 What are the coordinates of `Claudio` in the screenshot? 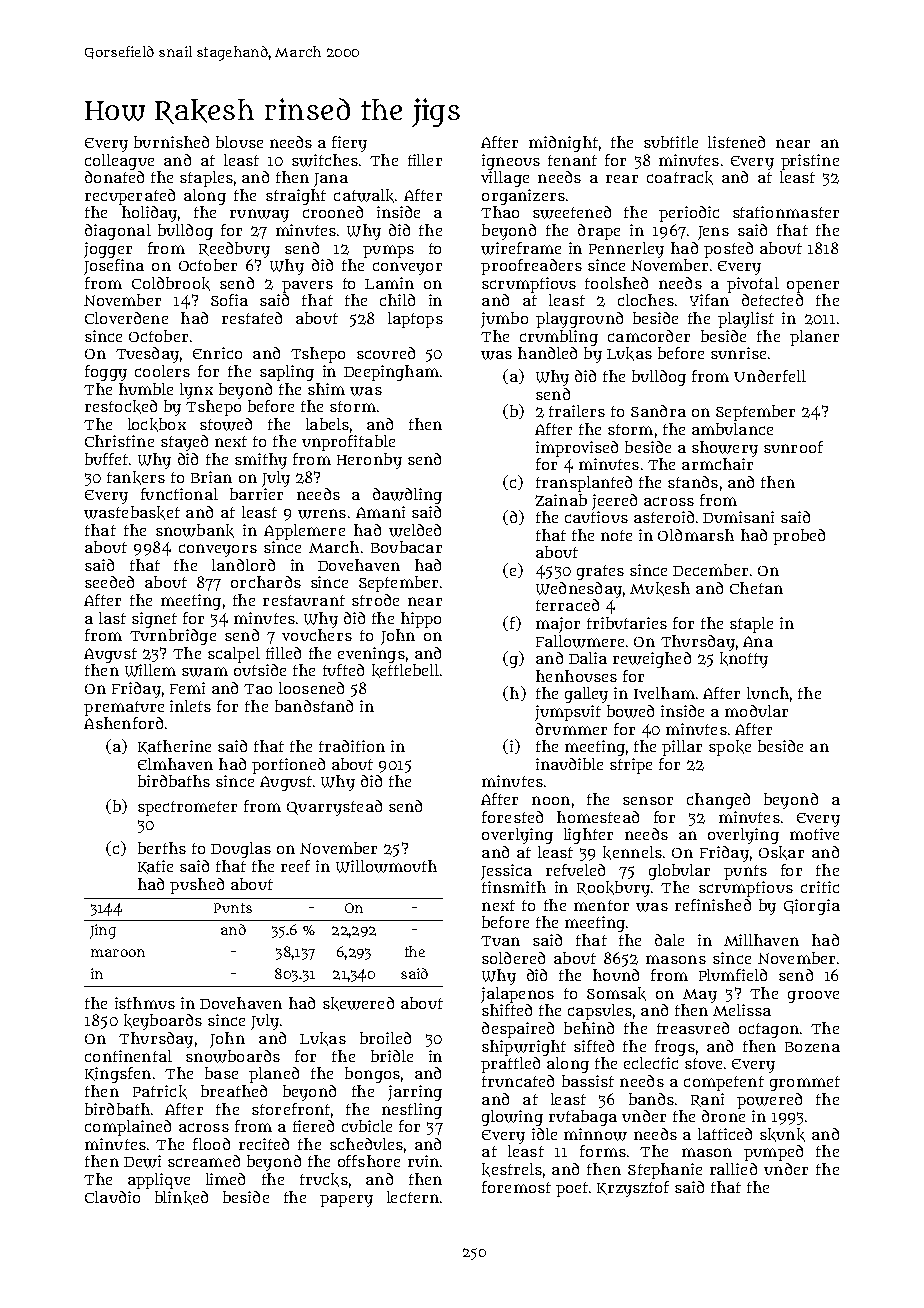 It's located at (112, 1197).
